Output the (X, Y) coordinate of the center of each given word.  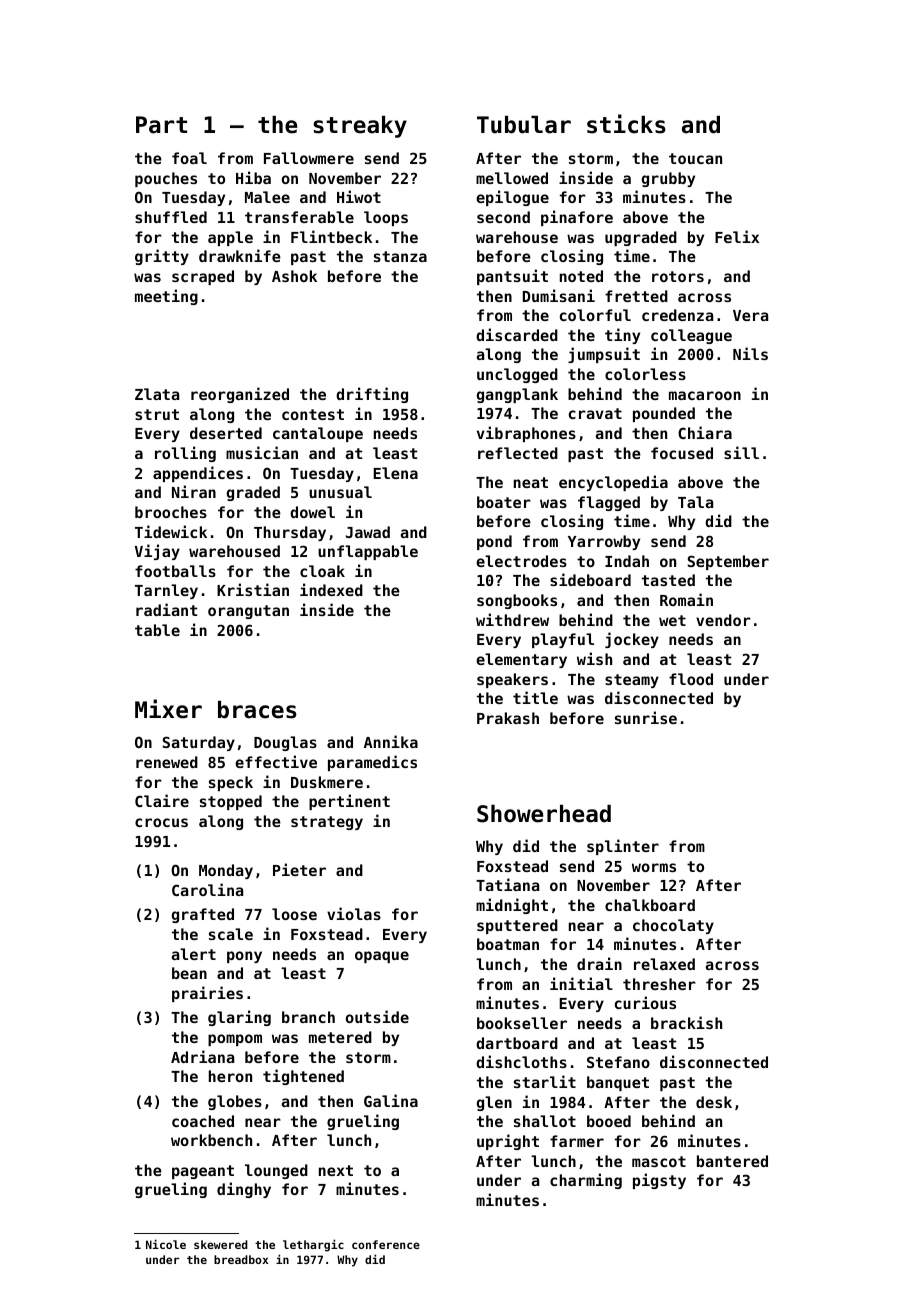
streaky (360, 127)
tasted (668, 580)
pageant (203, 1172)
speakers (512, 680)
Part (161, 125)
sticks (626, 124)
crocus (161, 822)
